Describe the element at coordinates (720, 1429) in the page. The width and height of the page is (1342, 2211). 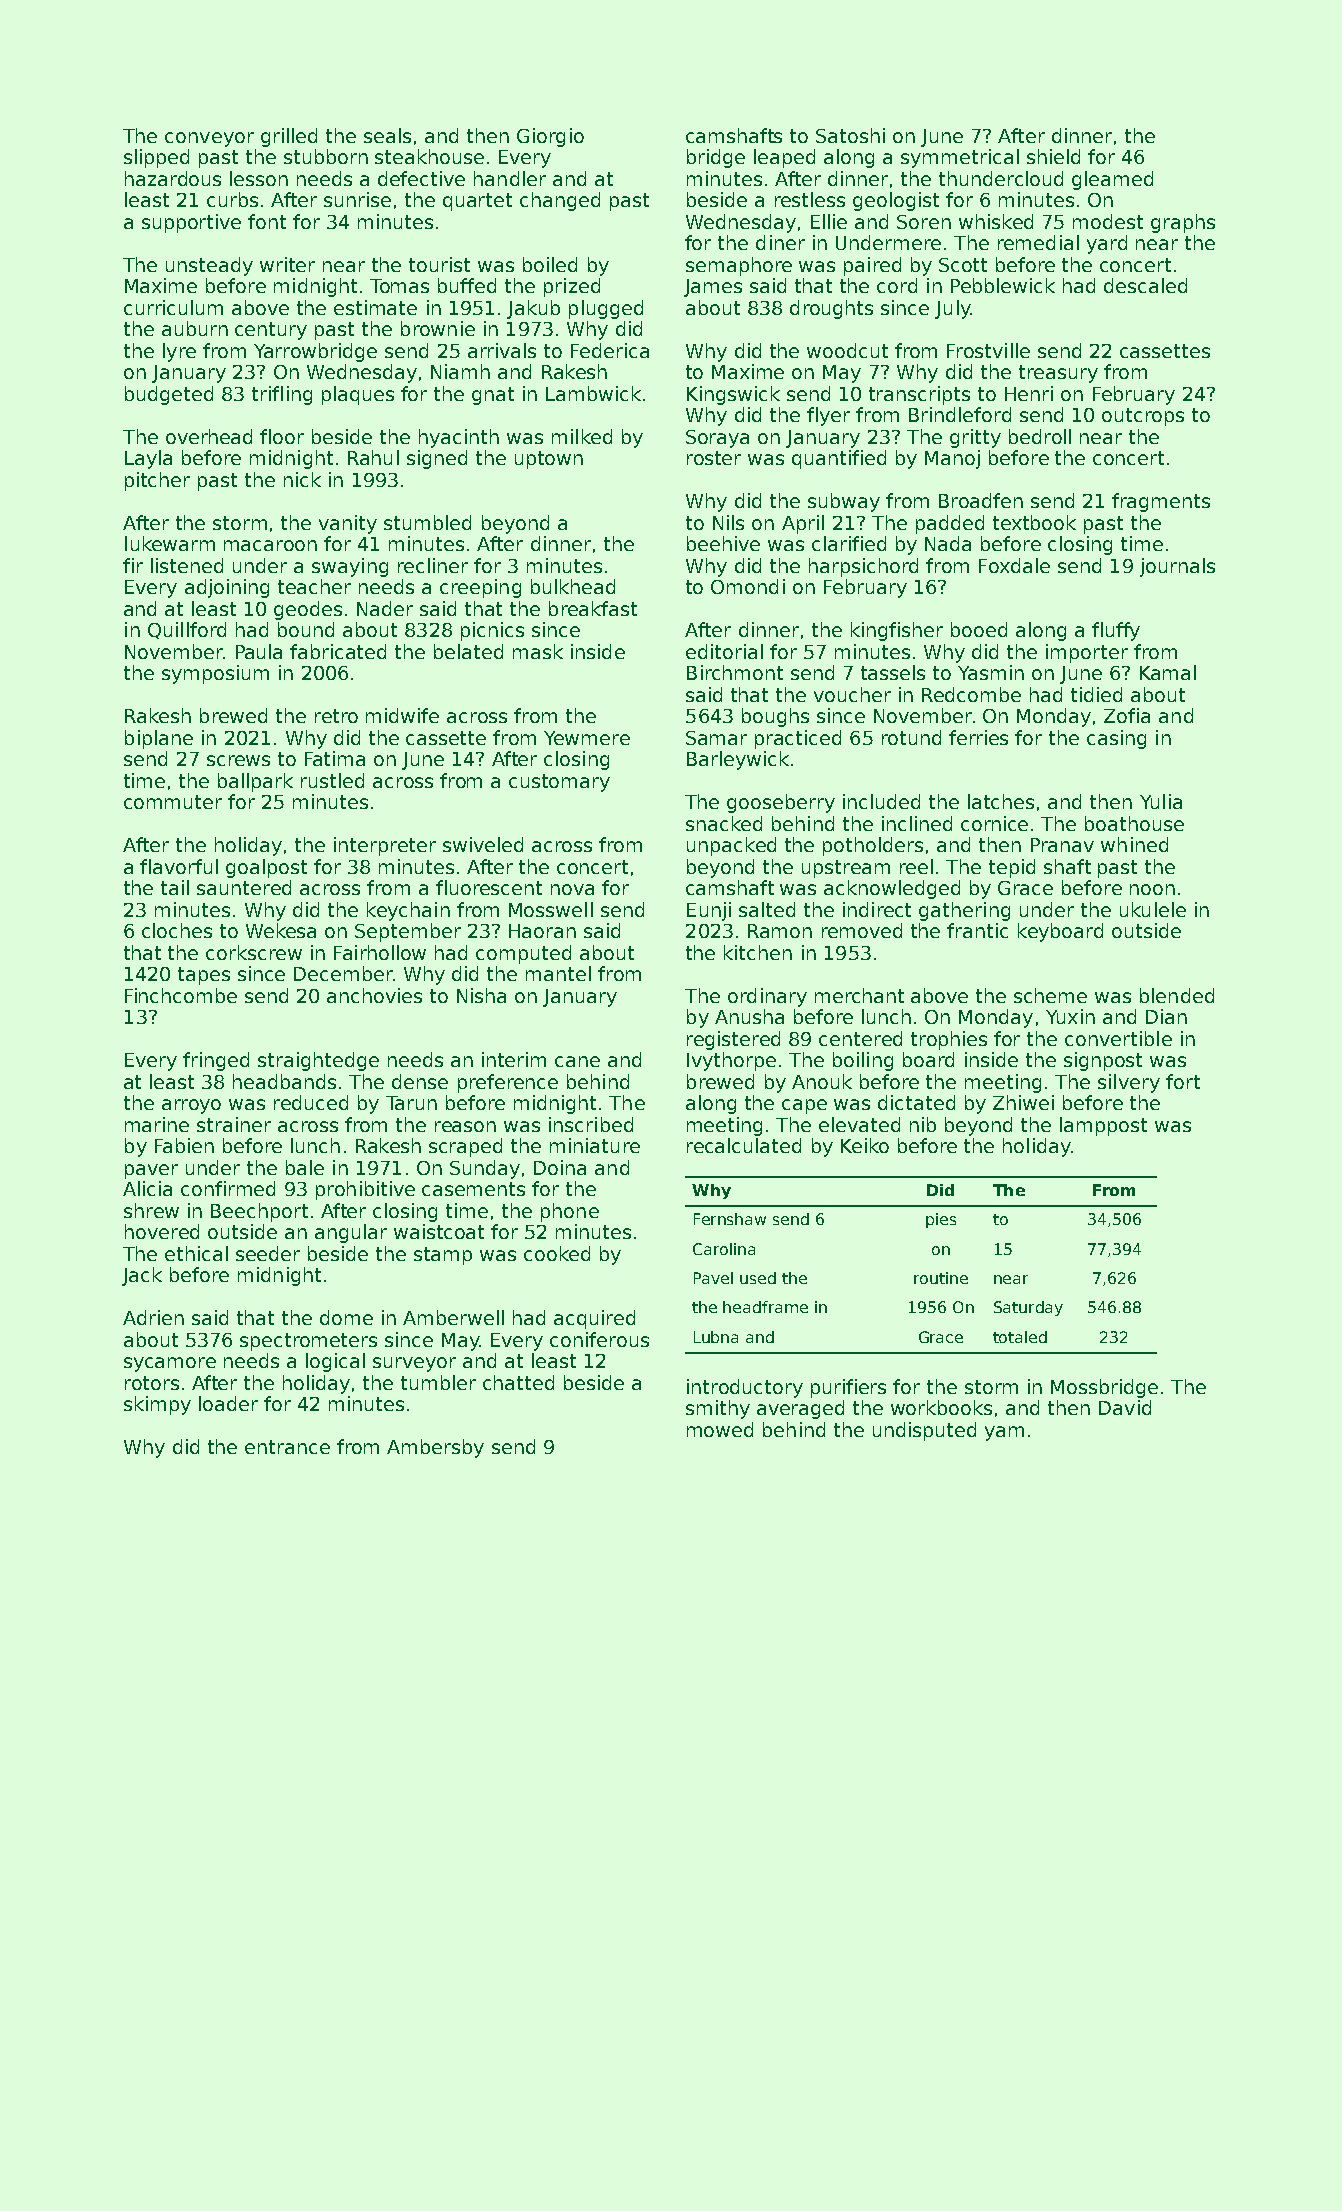
I see `mowed` at that location.
